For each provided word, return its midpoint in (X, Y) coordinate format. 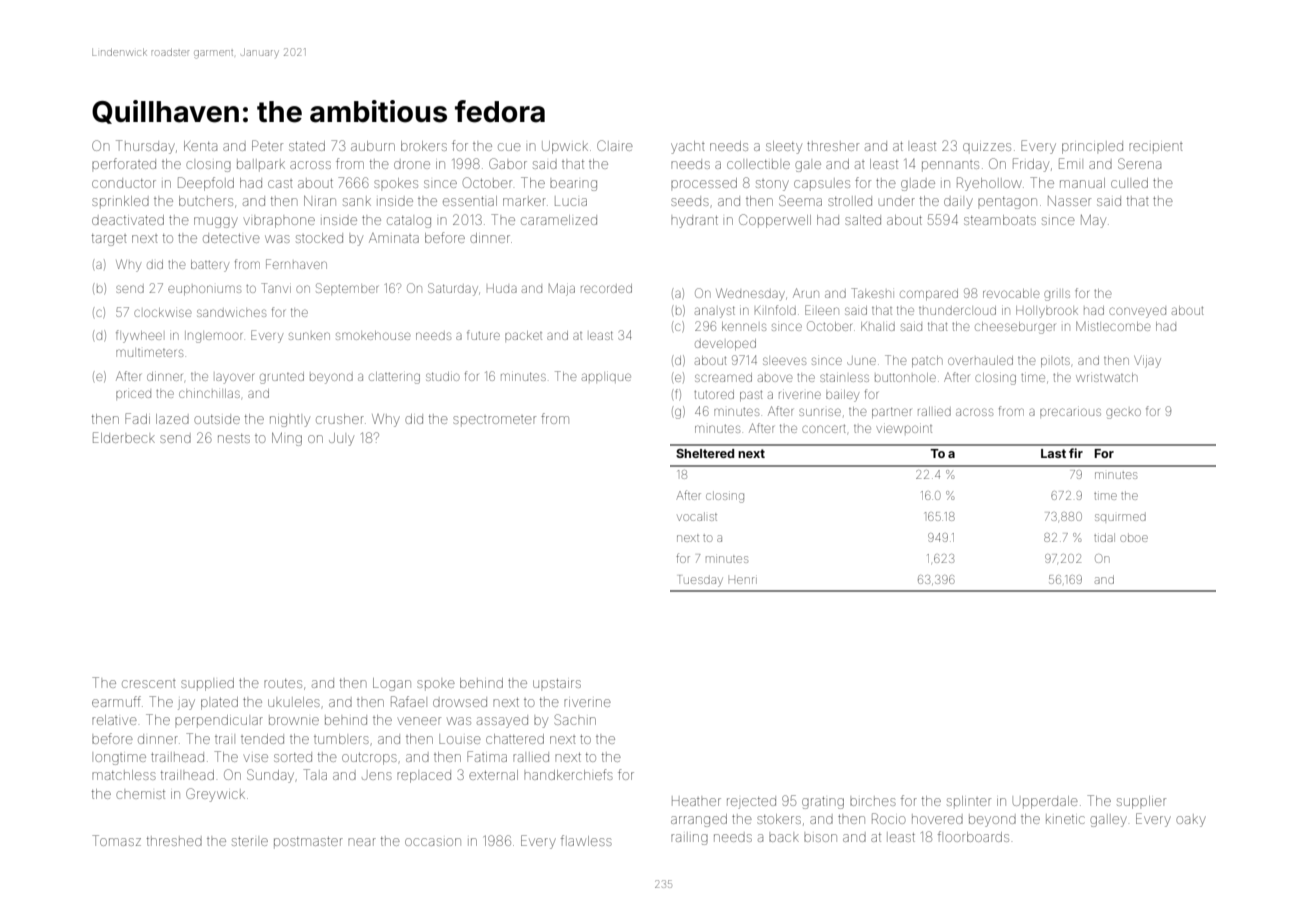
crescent (149, 684)
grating (823, 803)
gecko (1123, 413)
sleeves (784, 361)
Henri (743, 580)
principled (1092, 147)
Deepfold (206, 184)
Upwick (565, 147)
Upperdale (1045, 802)
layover (235, 378)
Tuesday (701, 581)
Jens (377, 776)
